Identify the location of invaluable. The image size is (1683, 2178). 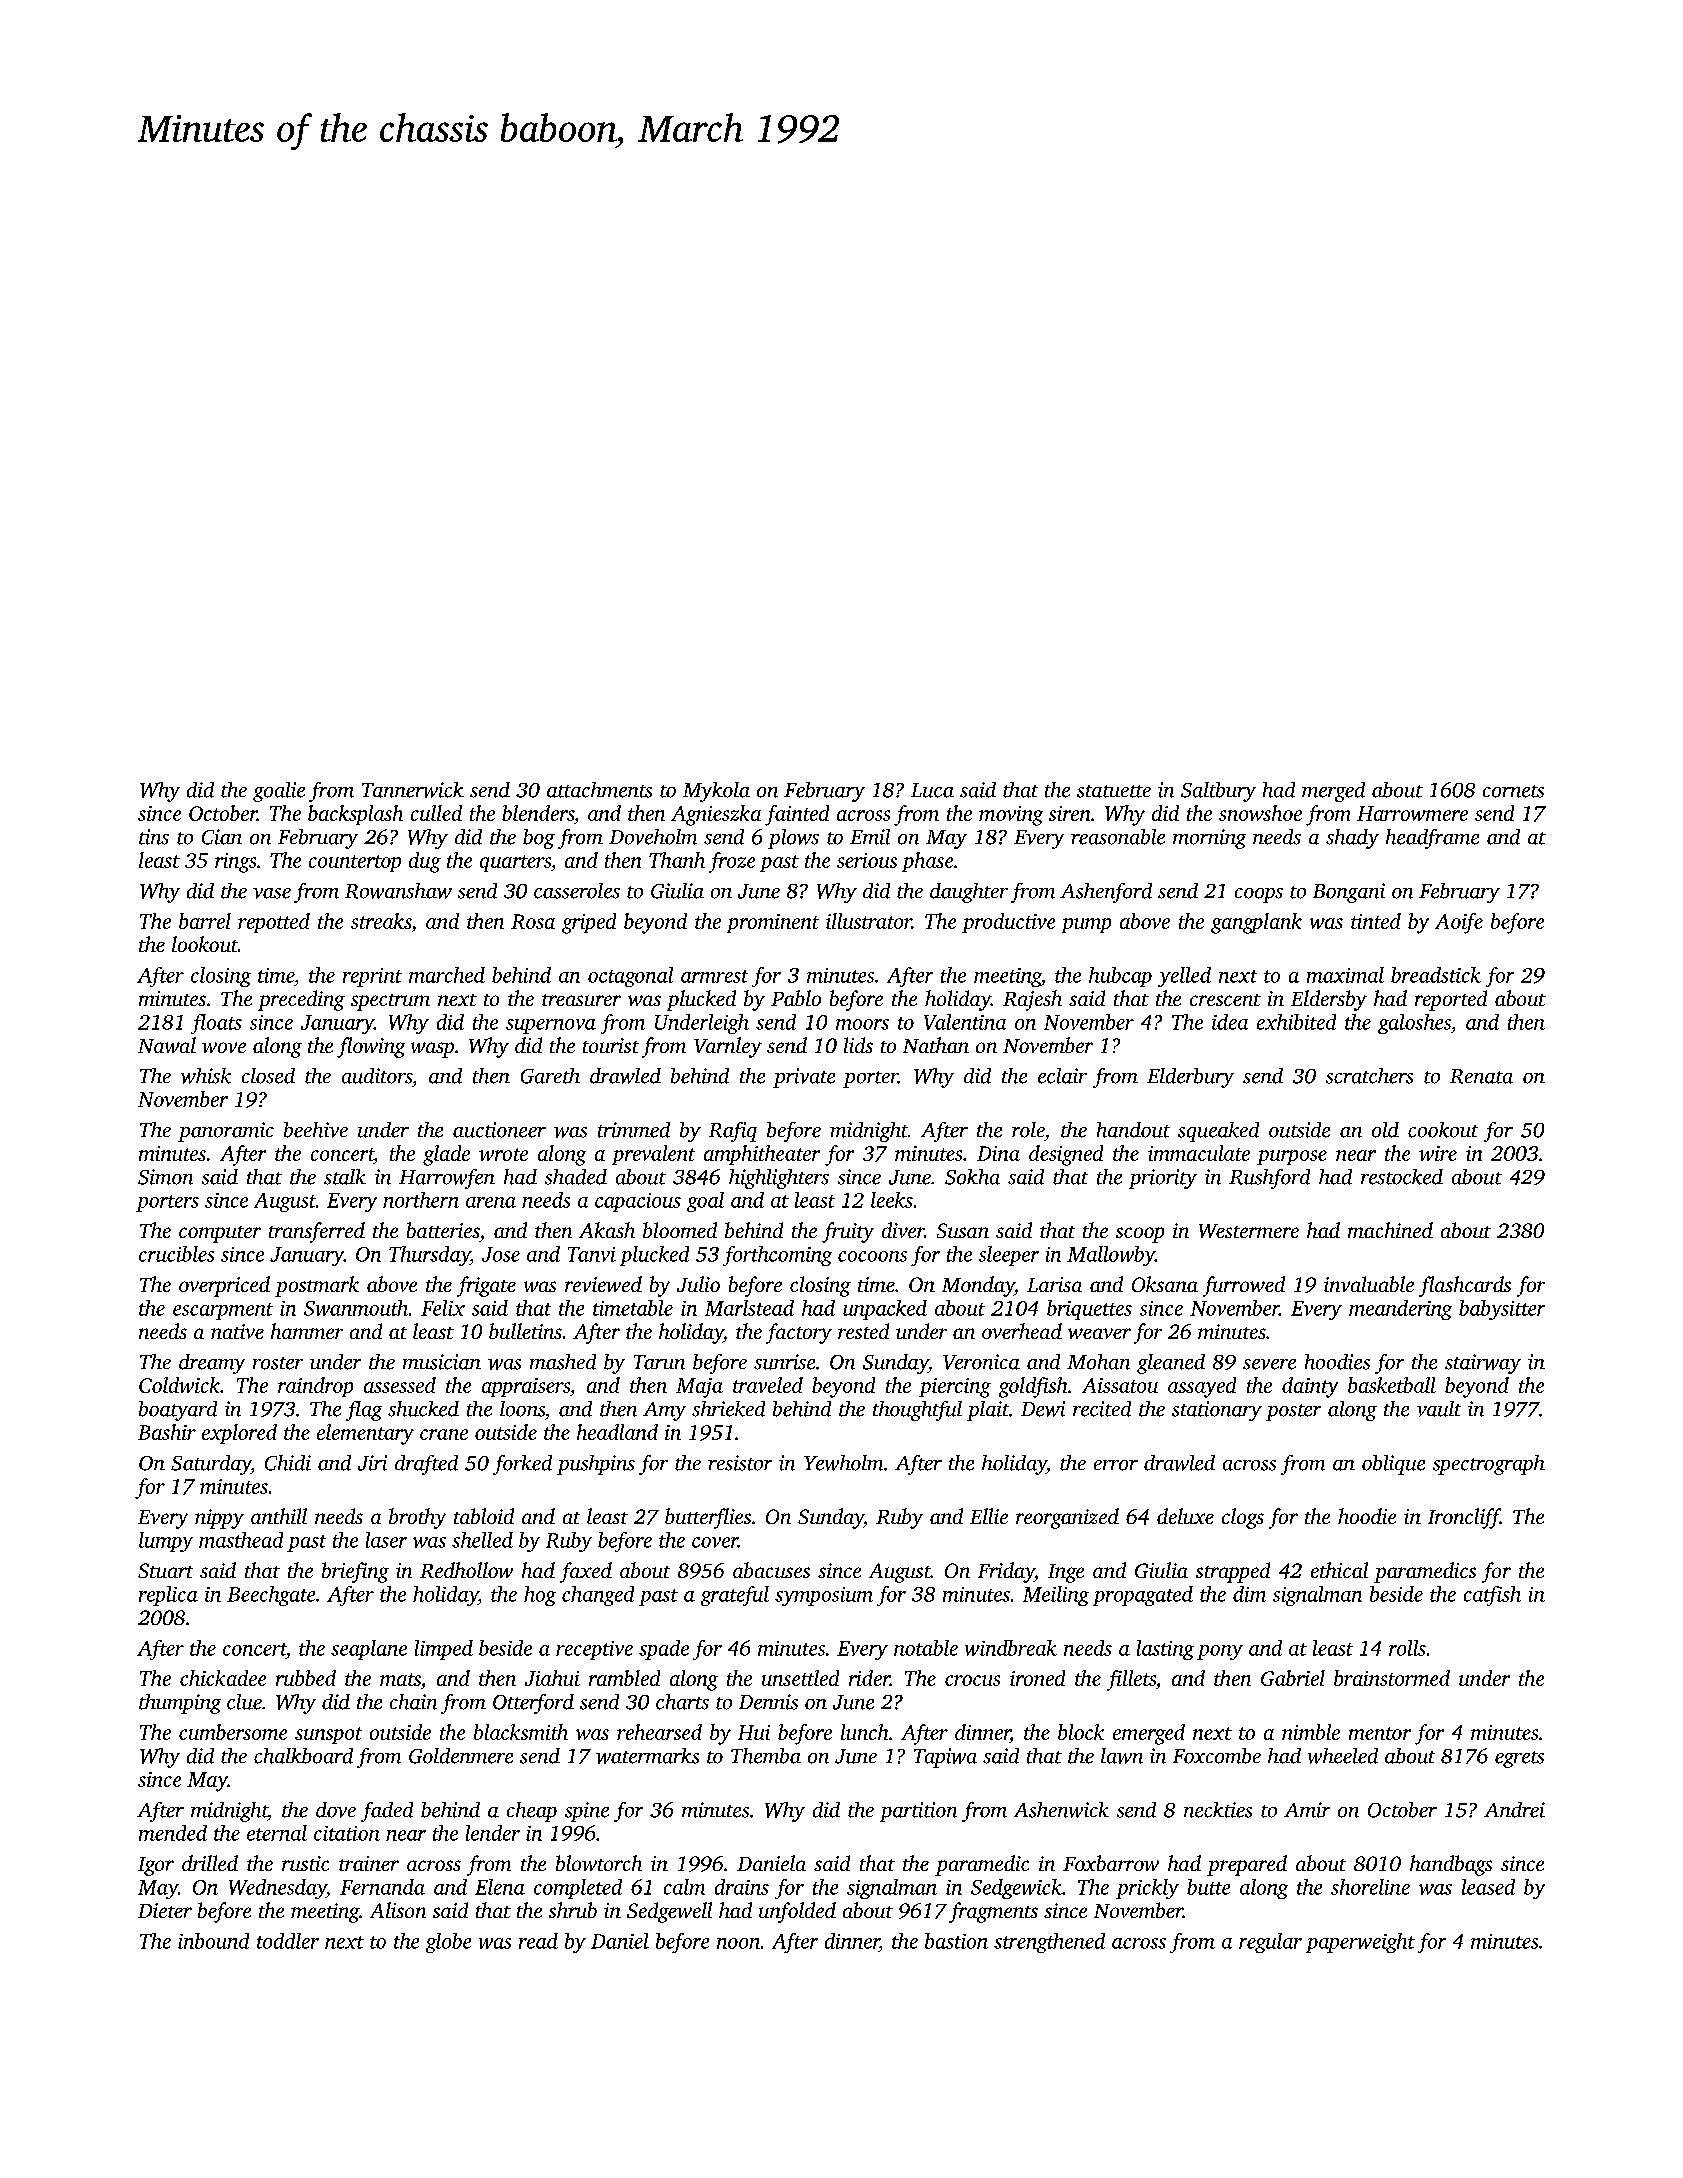
(1369, 1284).
